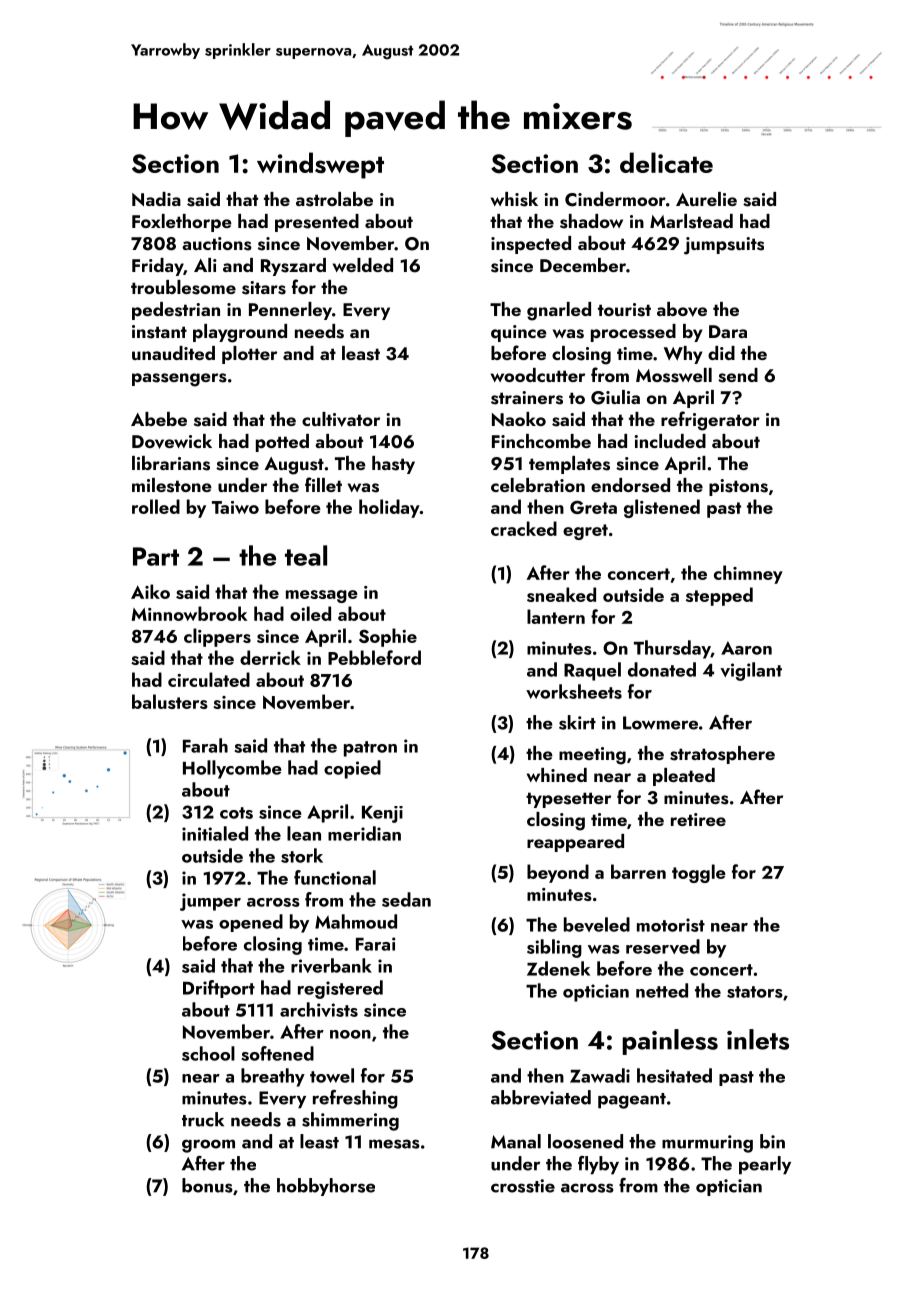 This document has height=1311, width=924. What do you see at coordinates (660, 723) in the document?
I see `Lowmere` at bounding box center [660, 723].
